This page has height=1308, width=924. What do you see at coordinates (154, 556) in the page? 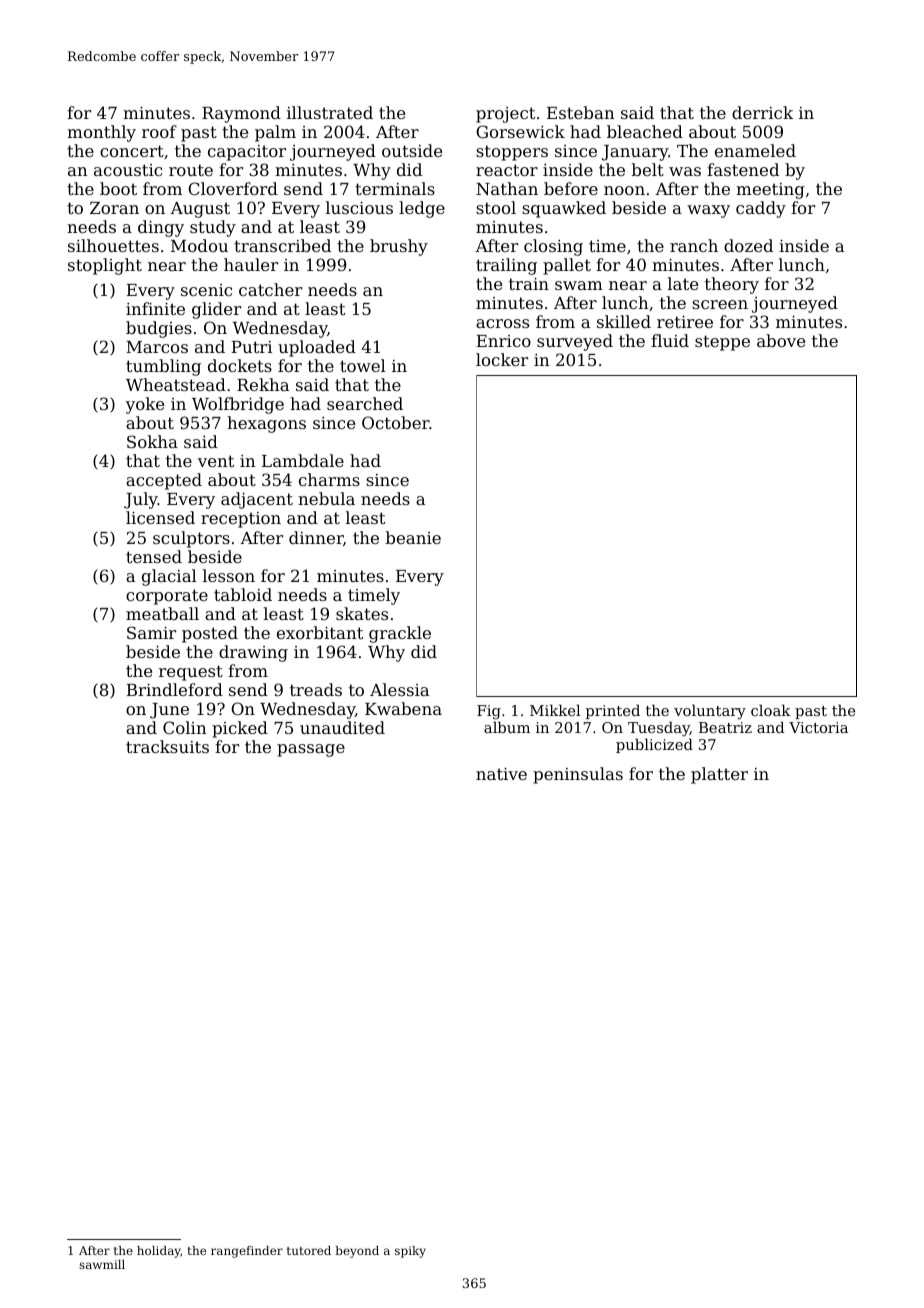
I see `tensed` at bounding box center [154, 556].
